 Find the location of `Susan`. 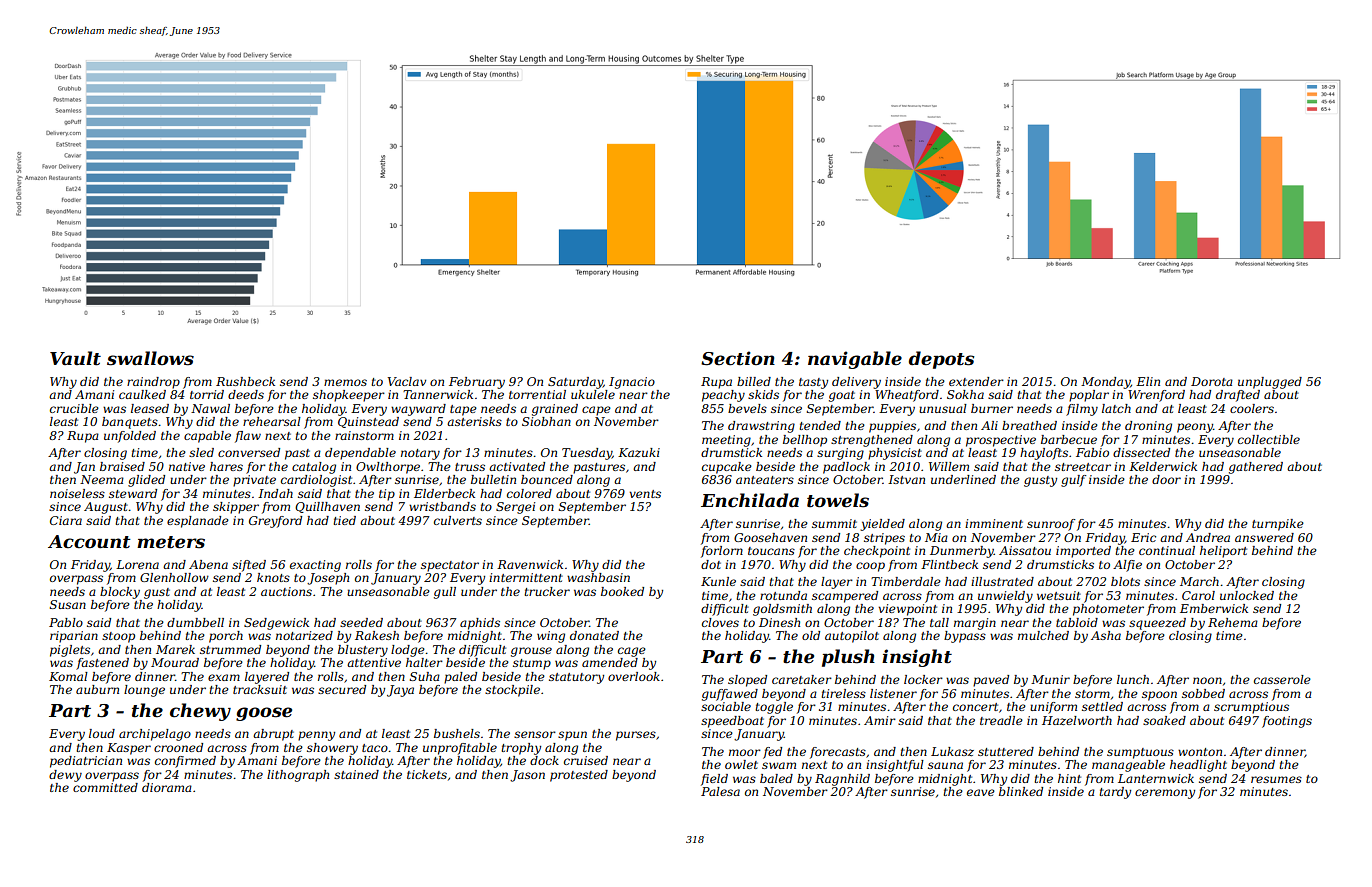

Susan is located at coordinates (68, 604).
